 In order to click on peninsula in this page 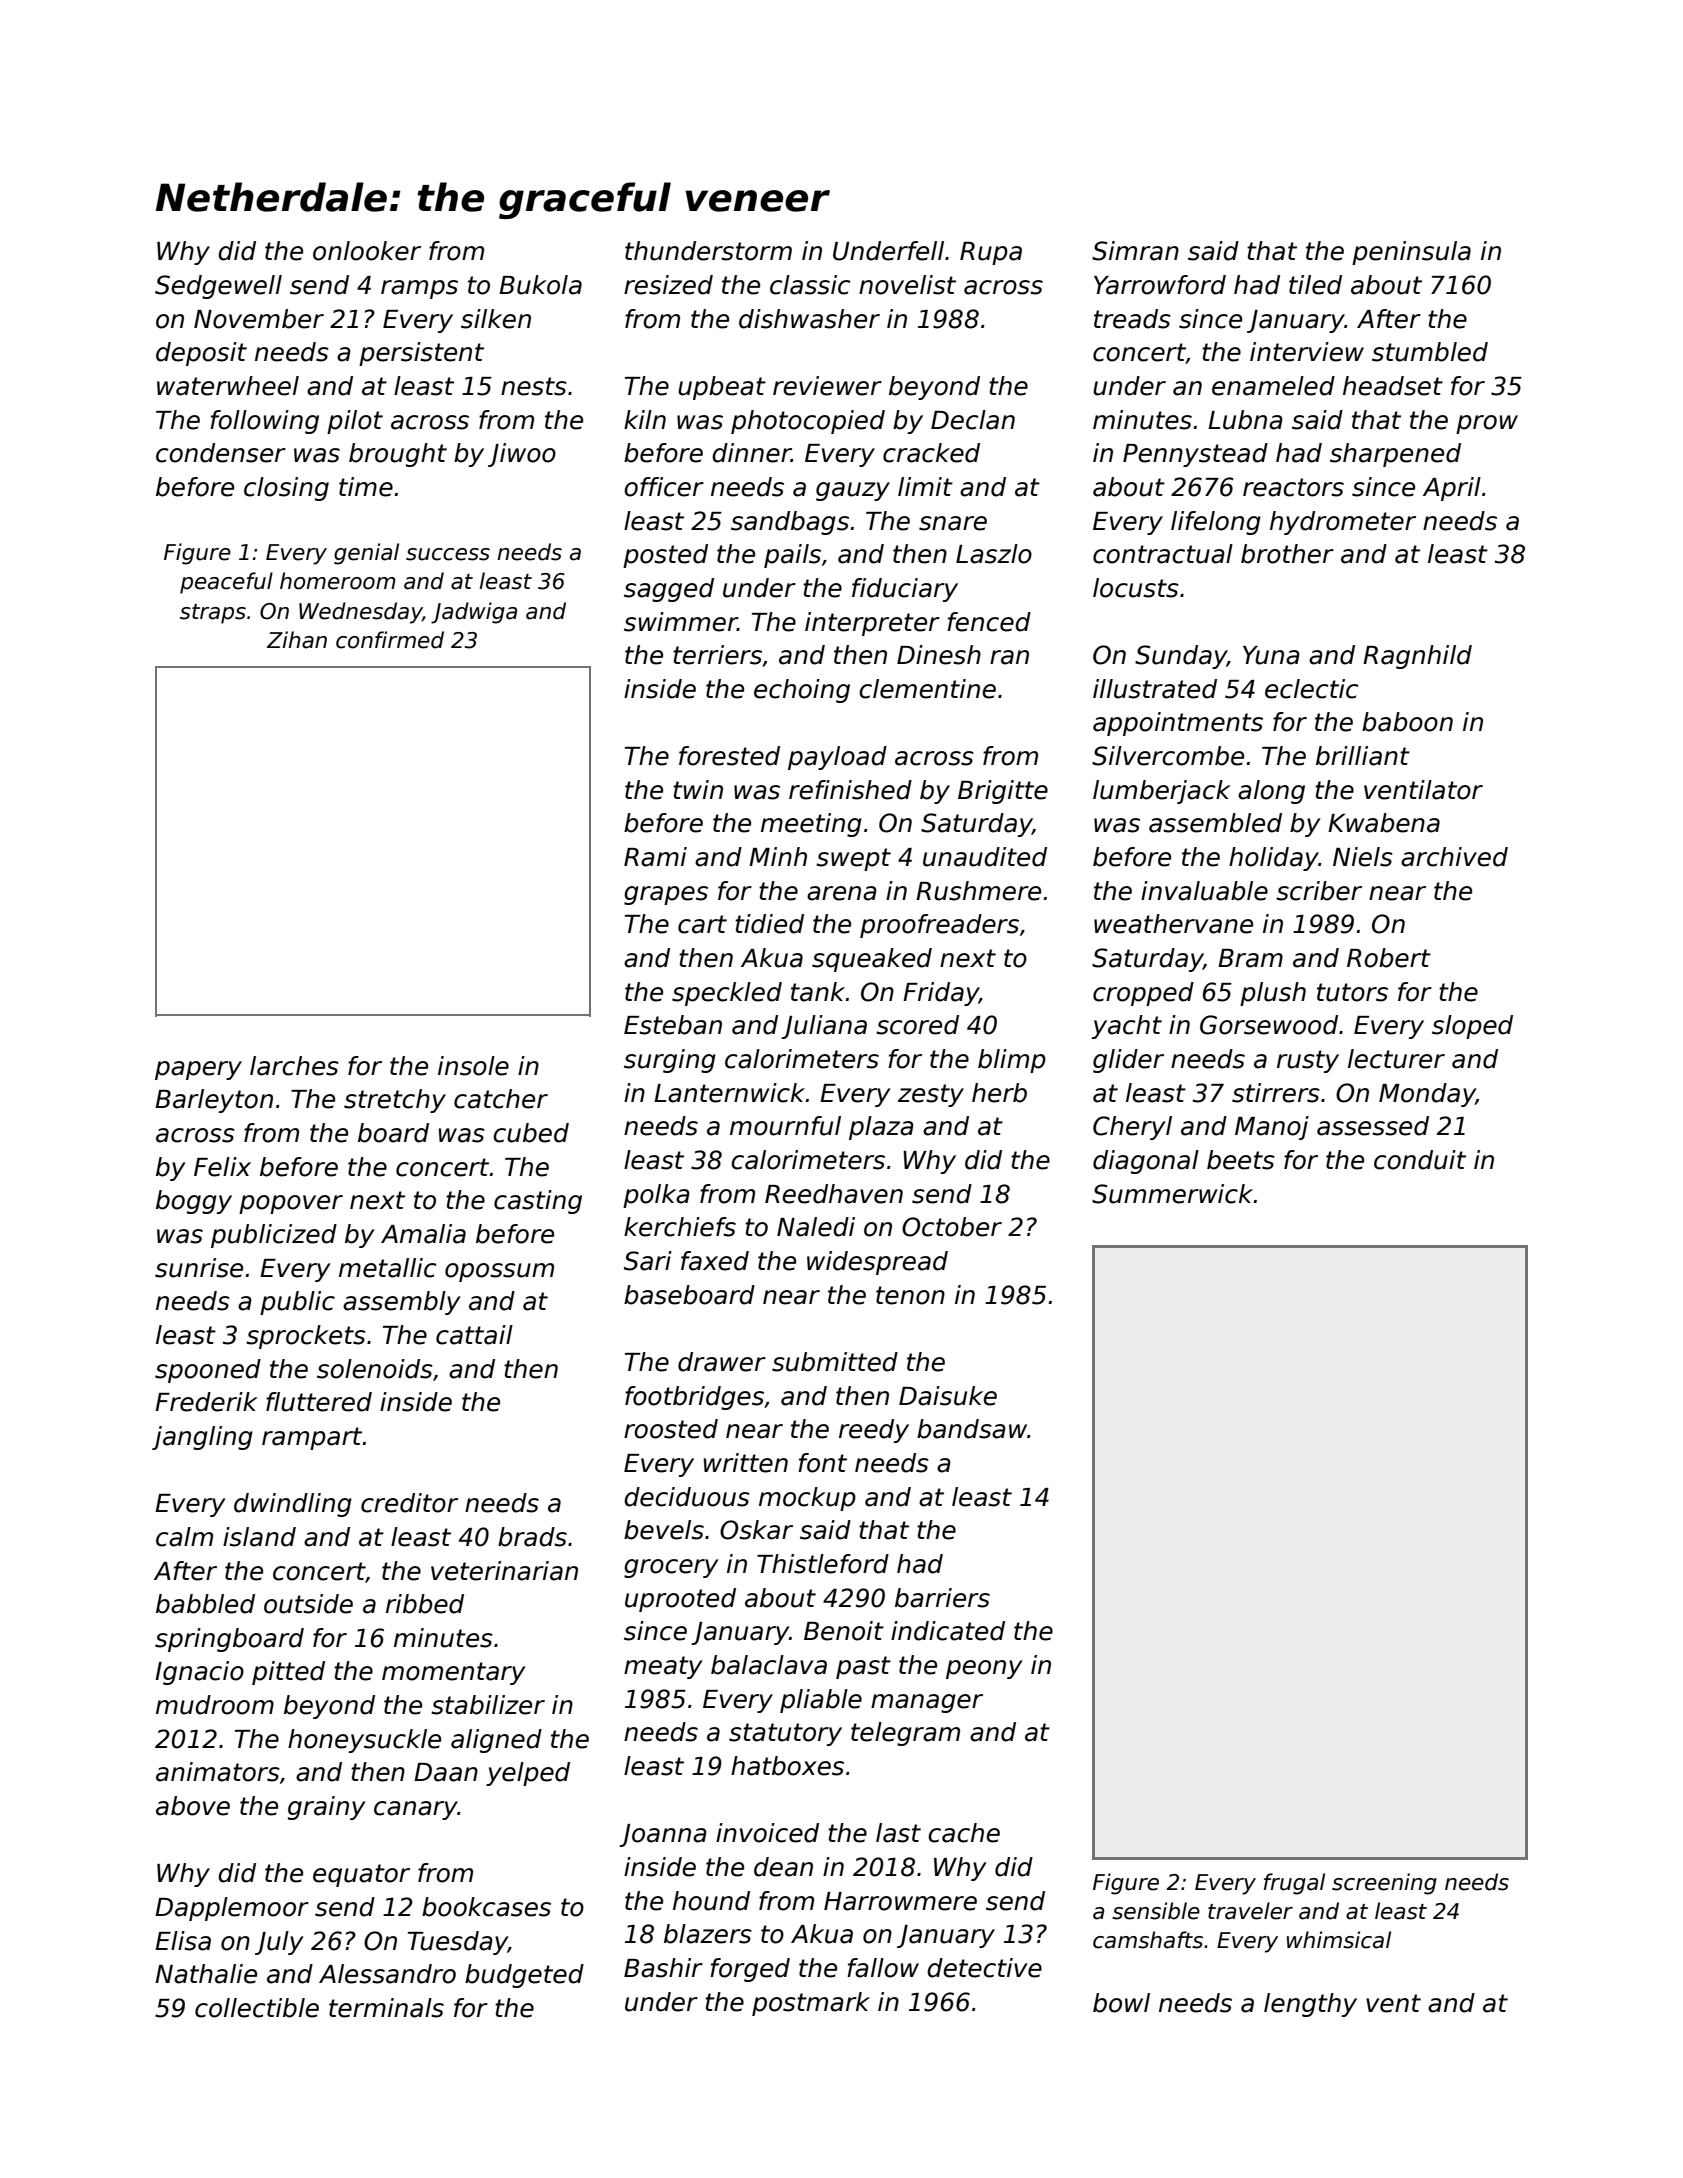, I will do `click(1411, 253)`.
